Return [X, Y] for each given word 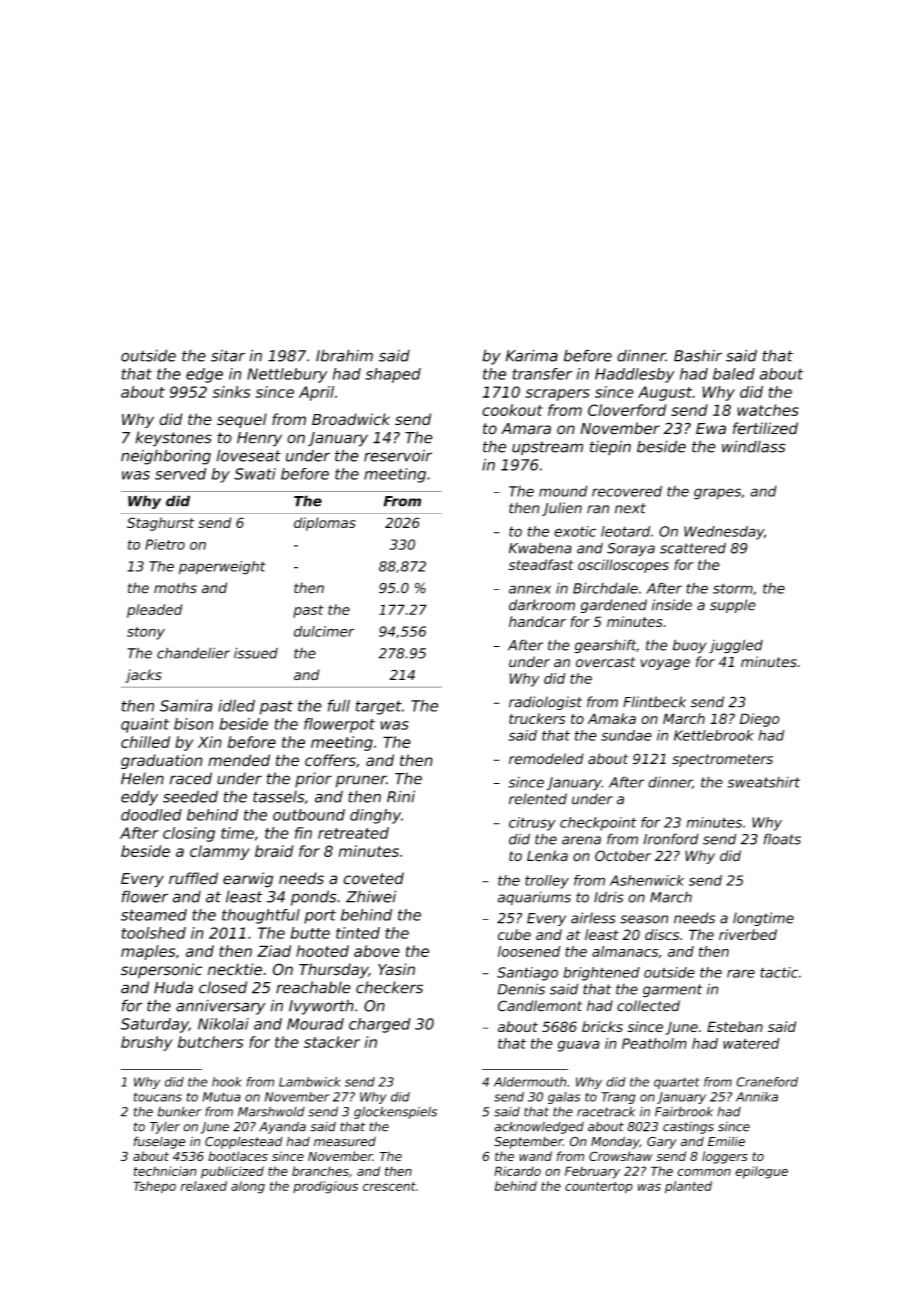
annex [530, 589]
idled [236, 705]
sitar [228, 356]
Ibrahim [344, 355]
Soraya [631, 549]
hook [227, 1082]
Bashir [698, 355]
